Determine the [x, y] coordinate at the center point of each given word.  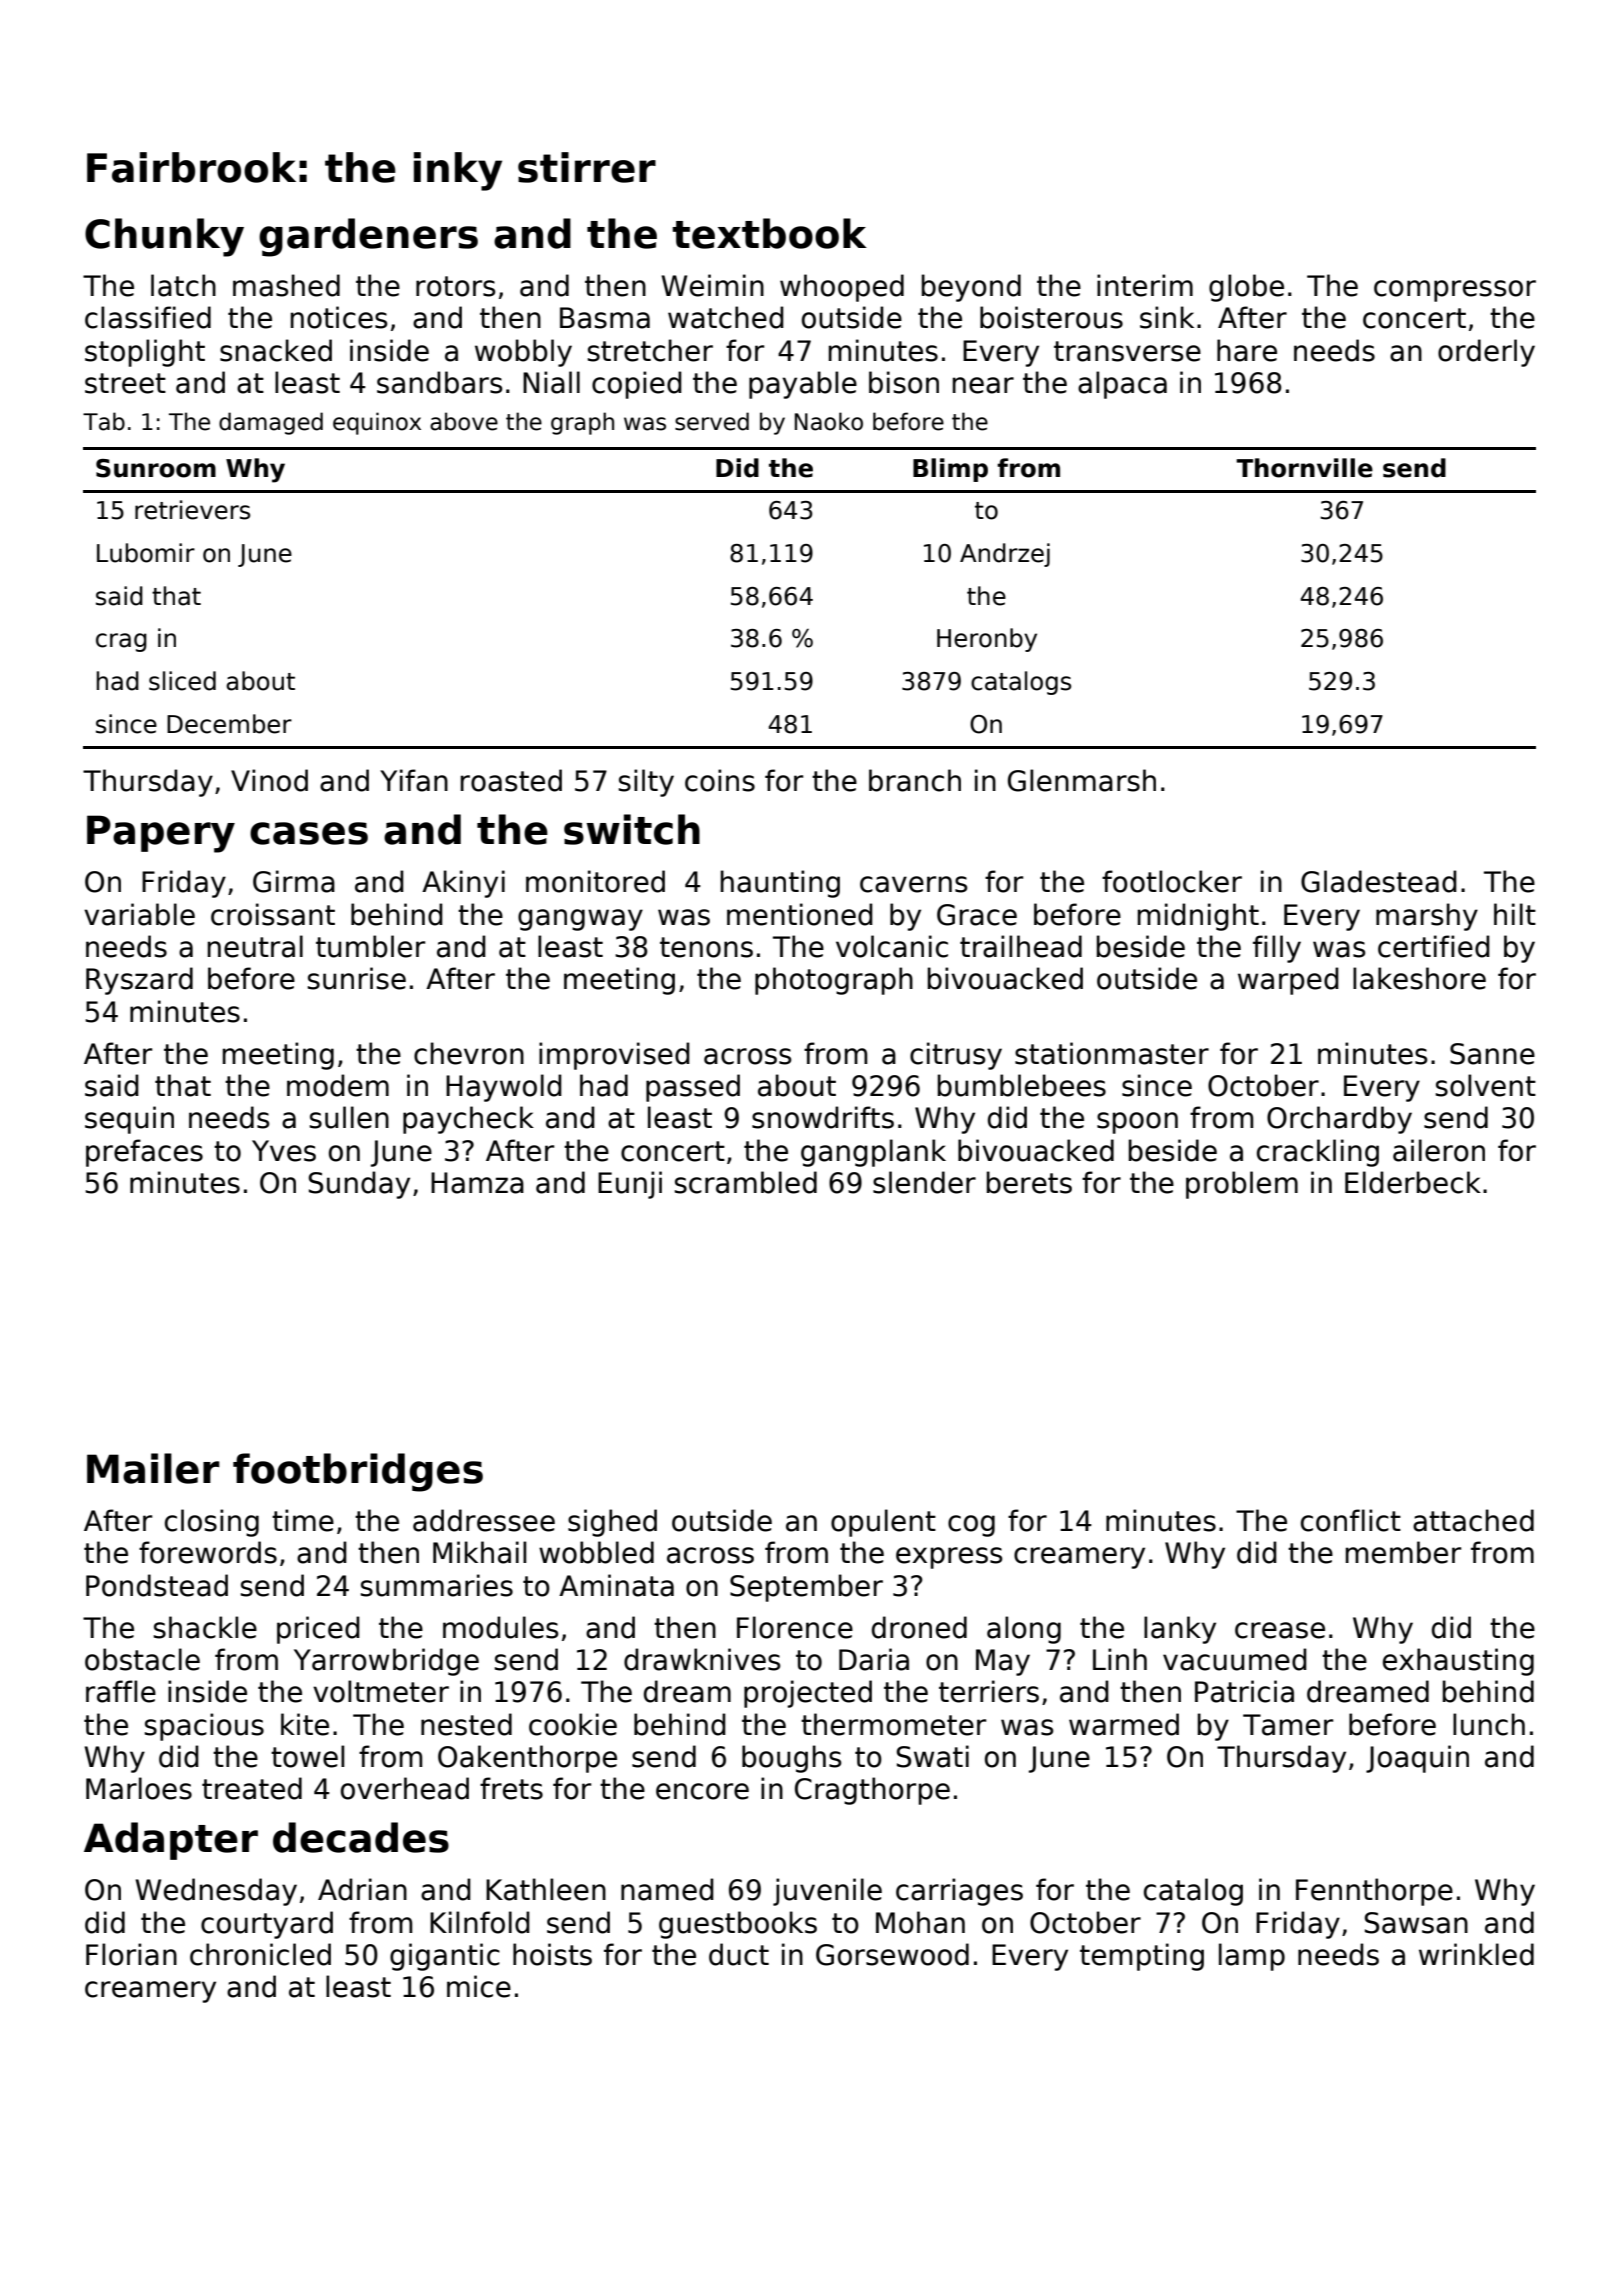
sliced [182, 681]
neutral [255, 946]
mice [479, 1986]
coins [720, 780]
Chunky [164, 237]
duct [739, 1954]
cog [971, 1526]
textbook [769, 233]
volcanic [892, 946]
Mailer [153, 1468]
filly [1277, 949]
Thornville [1304, 468]
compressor [1455, 291]
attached [1473, 1520]
